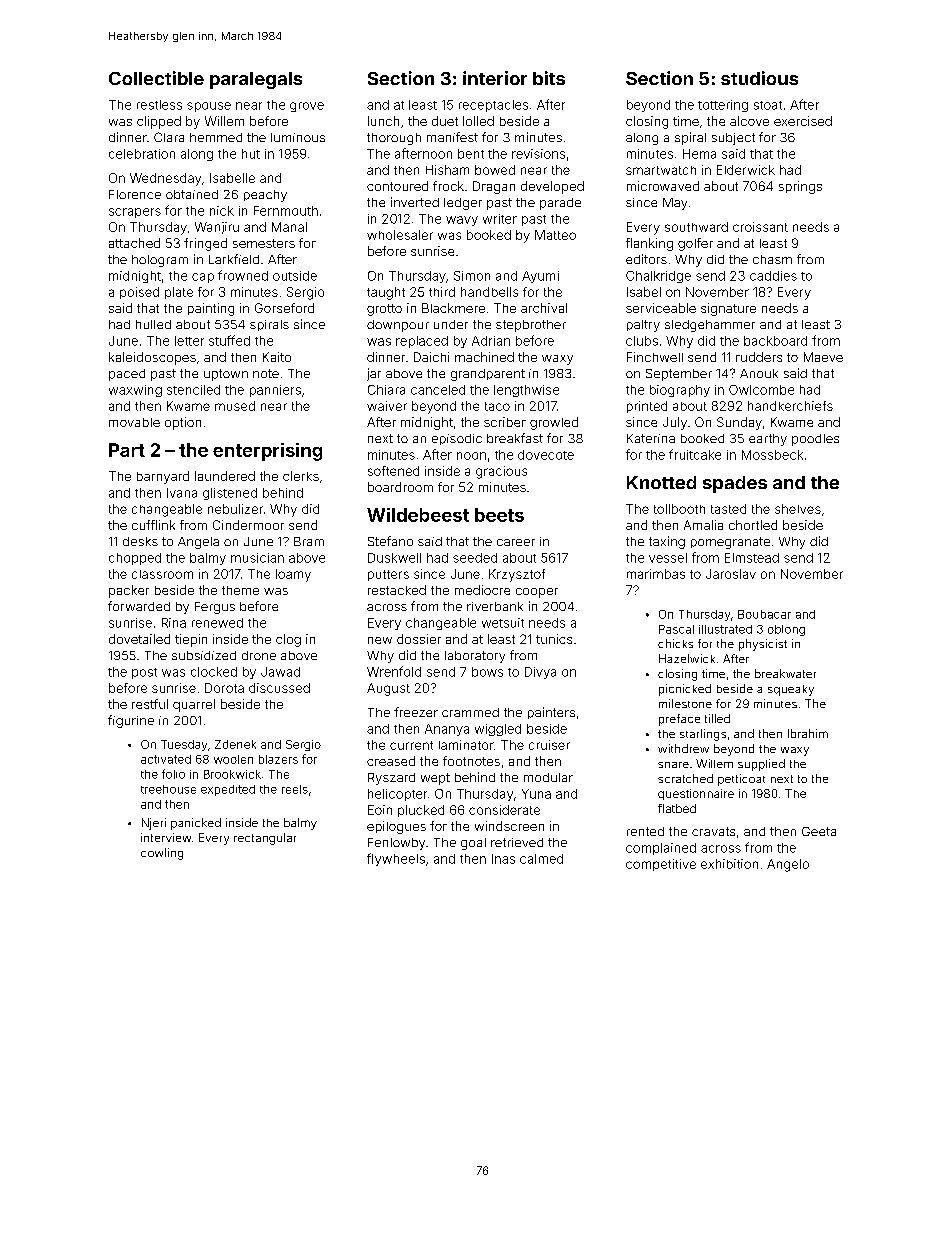 This screenshot has height=1233, width=952. I want to click on chopped, so click(135, 559).
